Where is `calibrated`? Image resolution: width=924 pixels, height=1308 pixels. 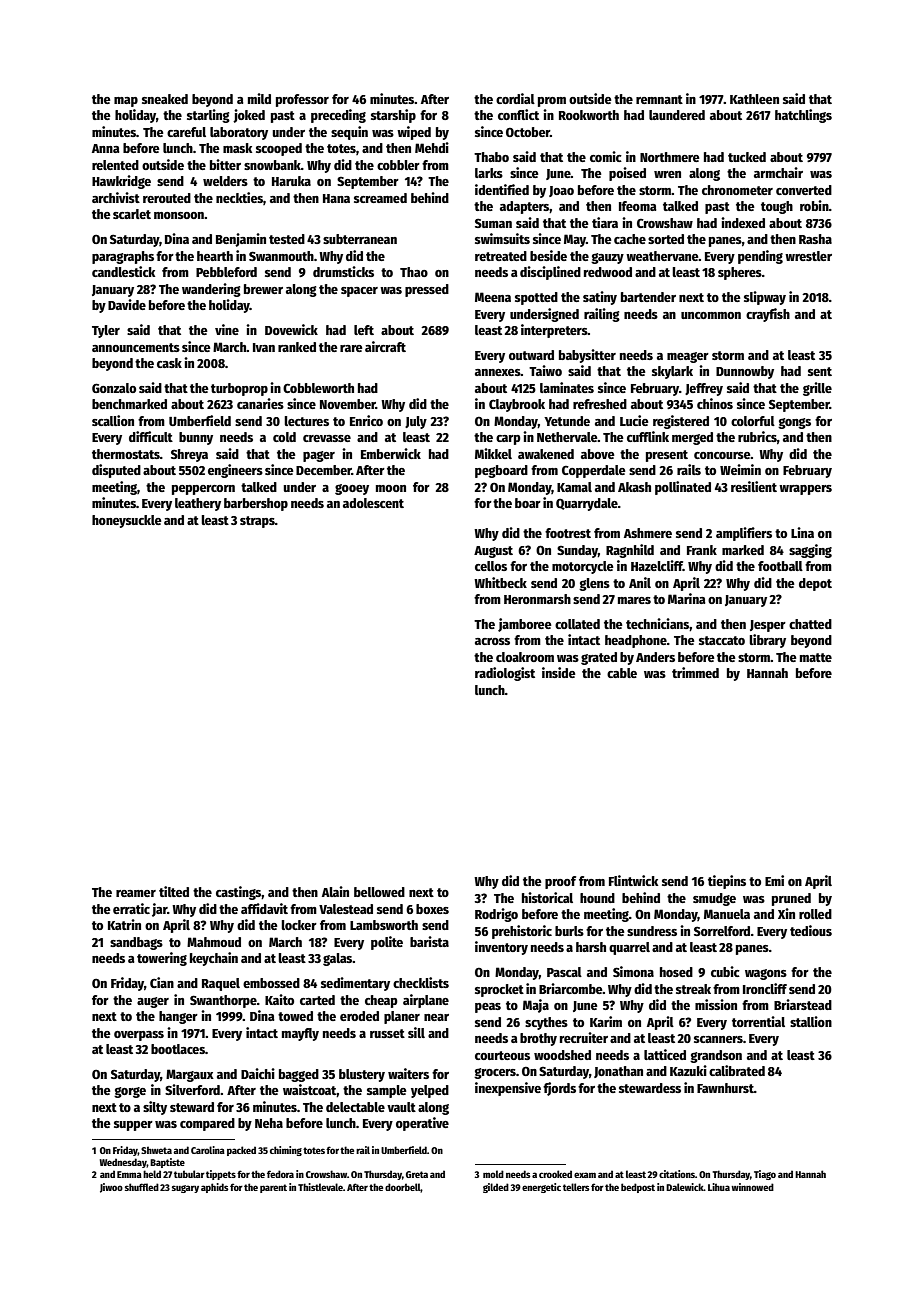 calibrated is located at coordinates (737, 1070).
